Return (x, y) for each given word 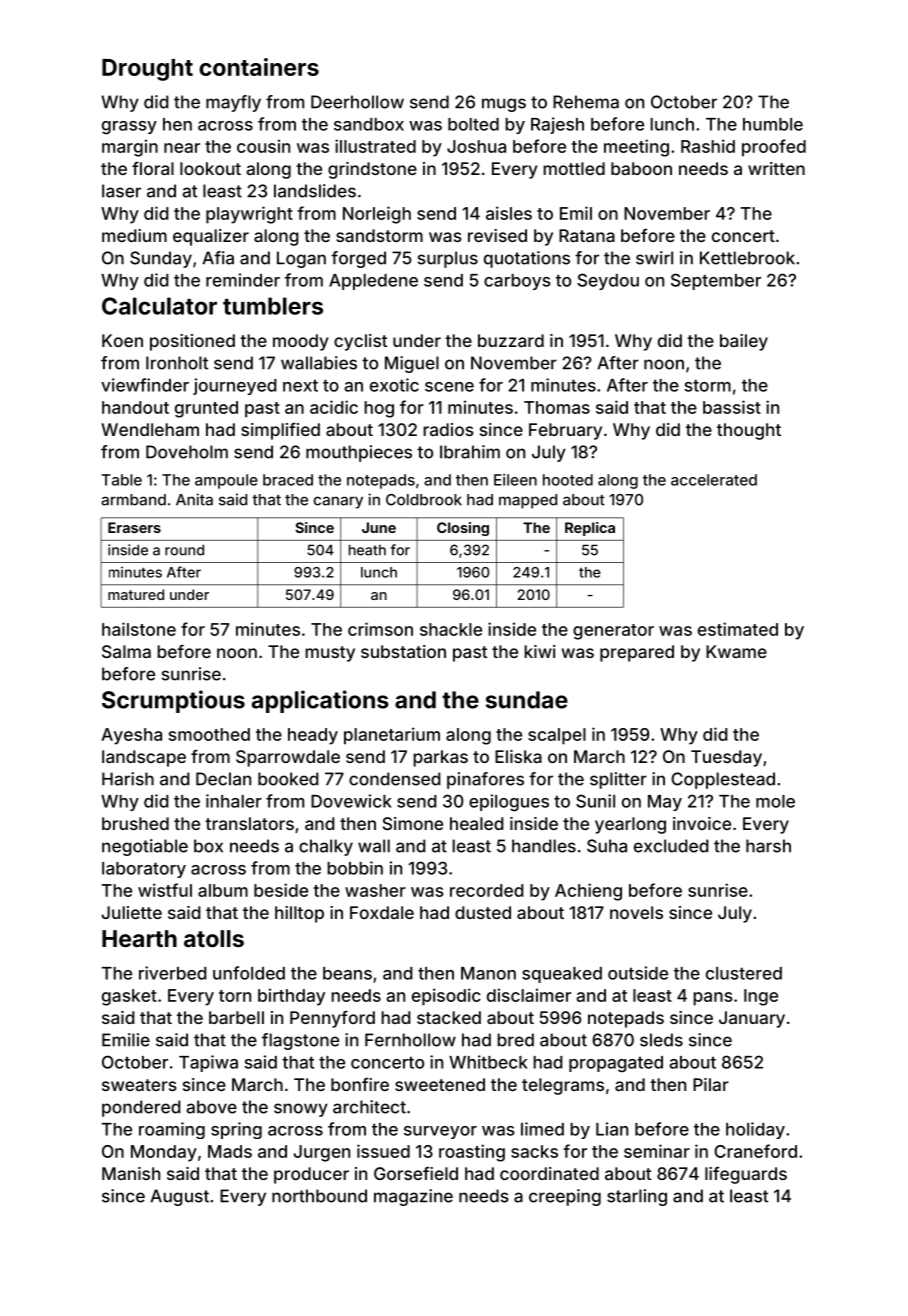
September (716, 281)
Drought (147, 70)
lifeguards (746, 1175)
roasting (472, 1153)
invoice (702, 823)
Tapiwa (208, 1063)
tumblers (273, 306)
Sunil (595, 801)
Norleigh (377, 215)
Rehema (586, 102)
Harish (128, 779)
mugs (504, 105)
